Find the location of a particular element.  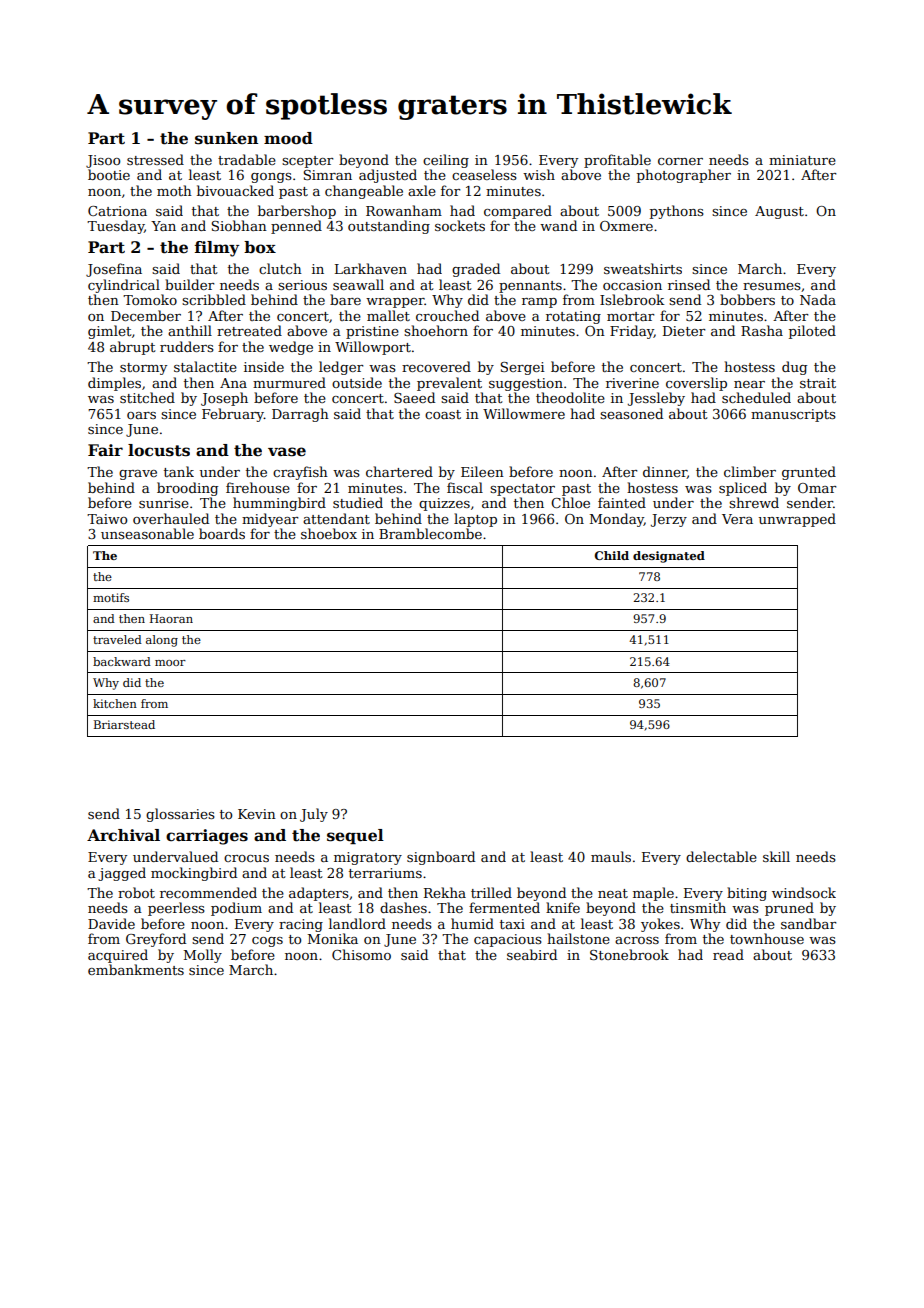

unwrapped is located at coordinates (797, 520).
